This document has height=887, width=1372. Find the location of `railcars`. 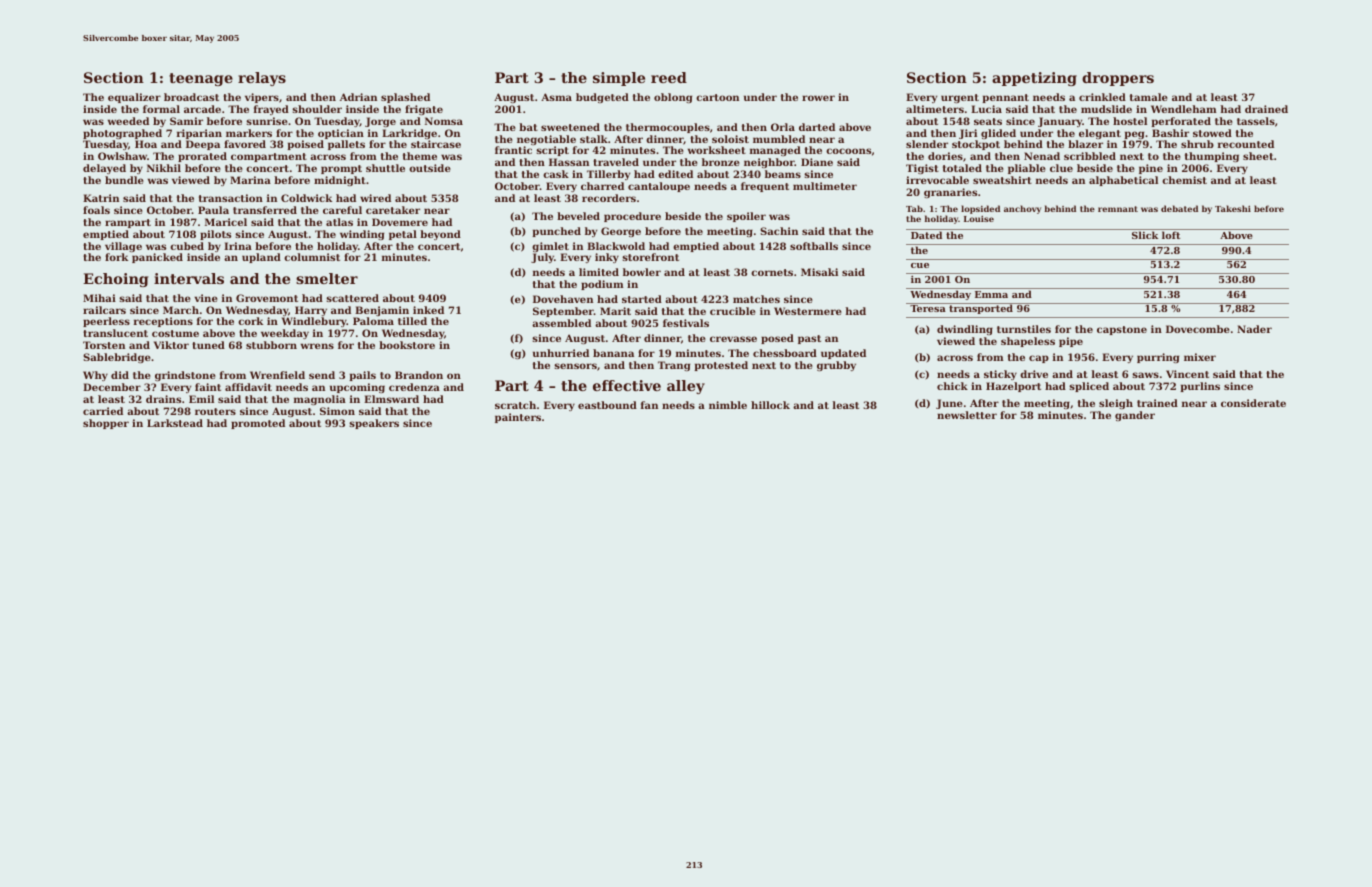

railcars is located at coordinates (104, 310).
